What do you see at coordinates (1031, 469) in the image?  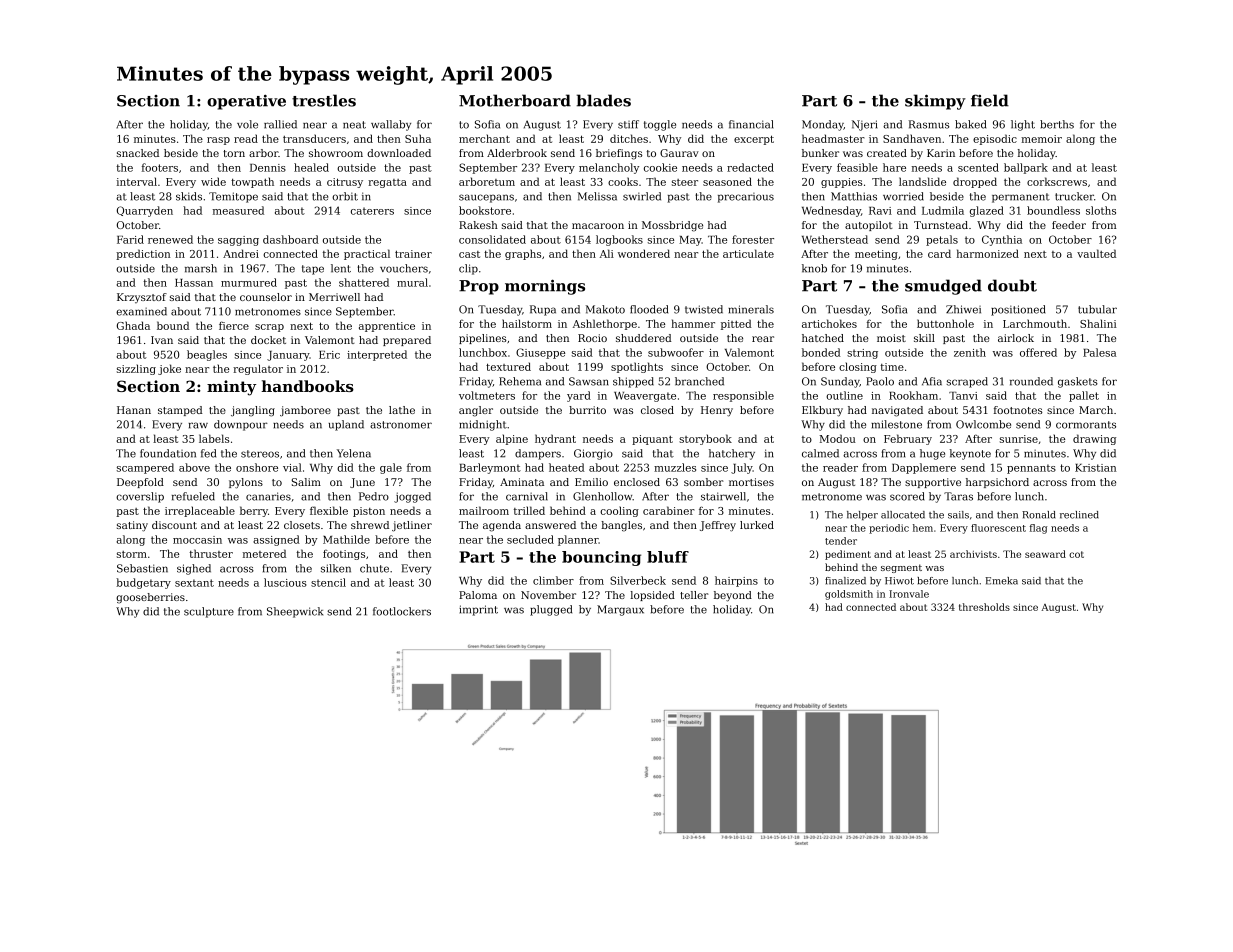 I see `pennants` at bounding box center [1031, 469].
